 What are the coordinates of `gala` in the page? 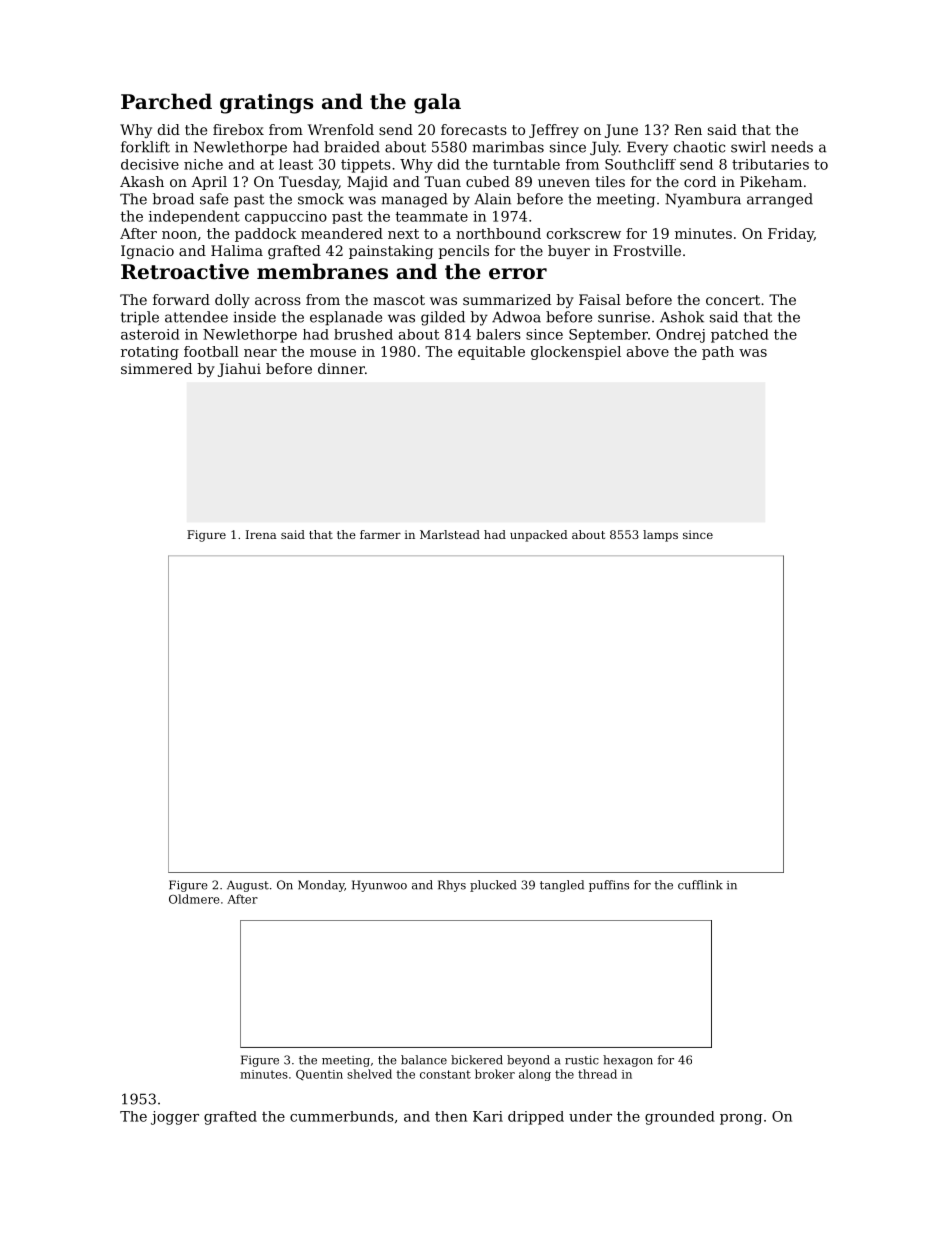 It's located at (437, 103).
